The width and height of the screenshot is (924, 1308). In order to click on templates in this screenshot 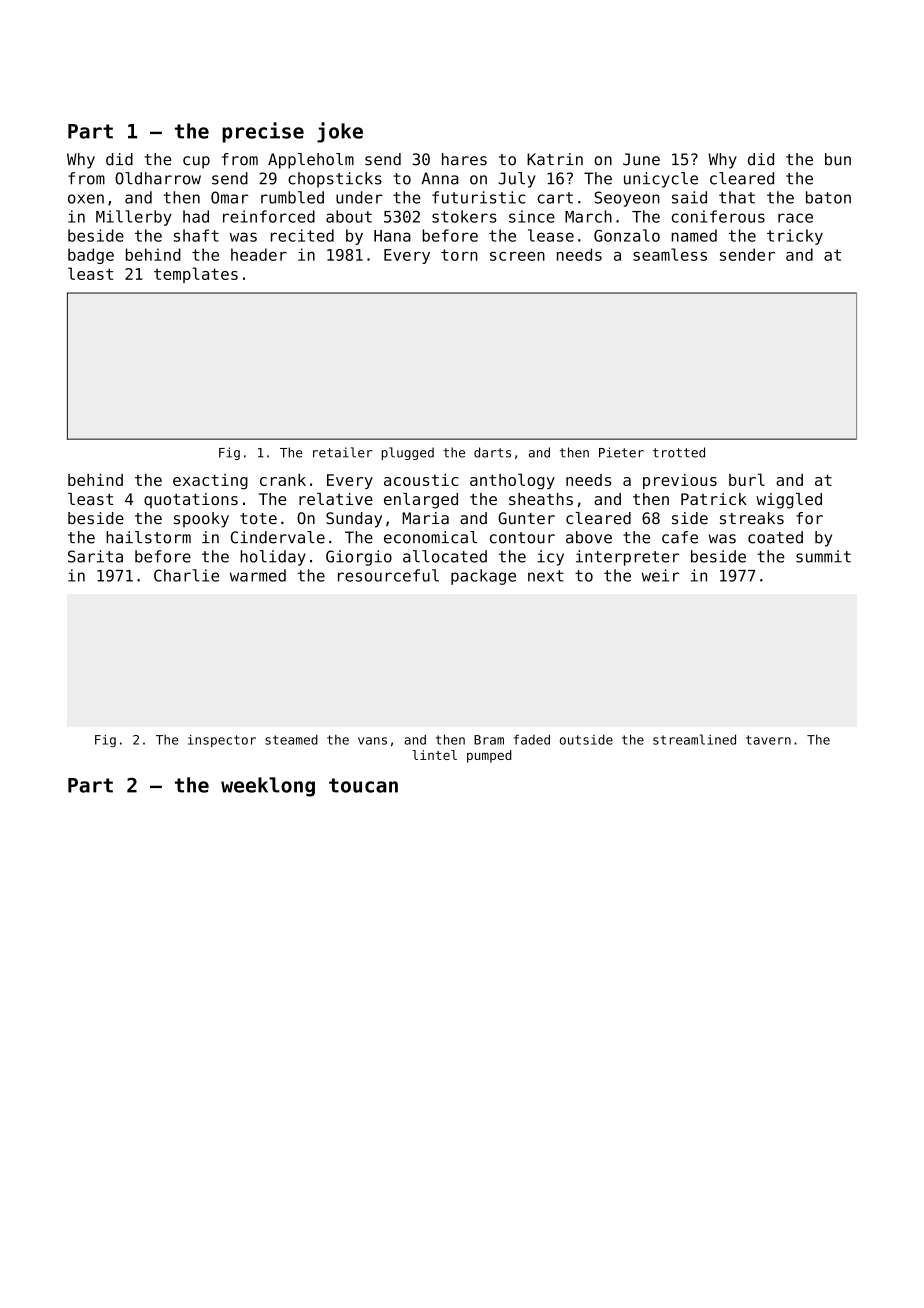, I will do `click(196, 275)`.
